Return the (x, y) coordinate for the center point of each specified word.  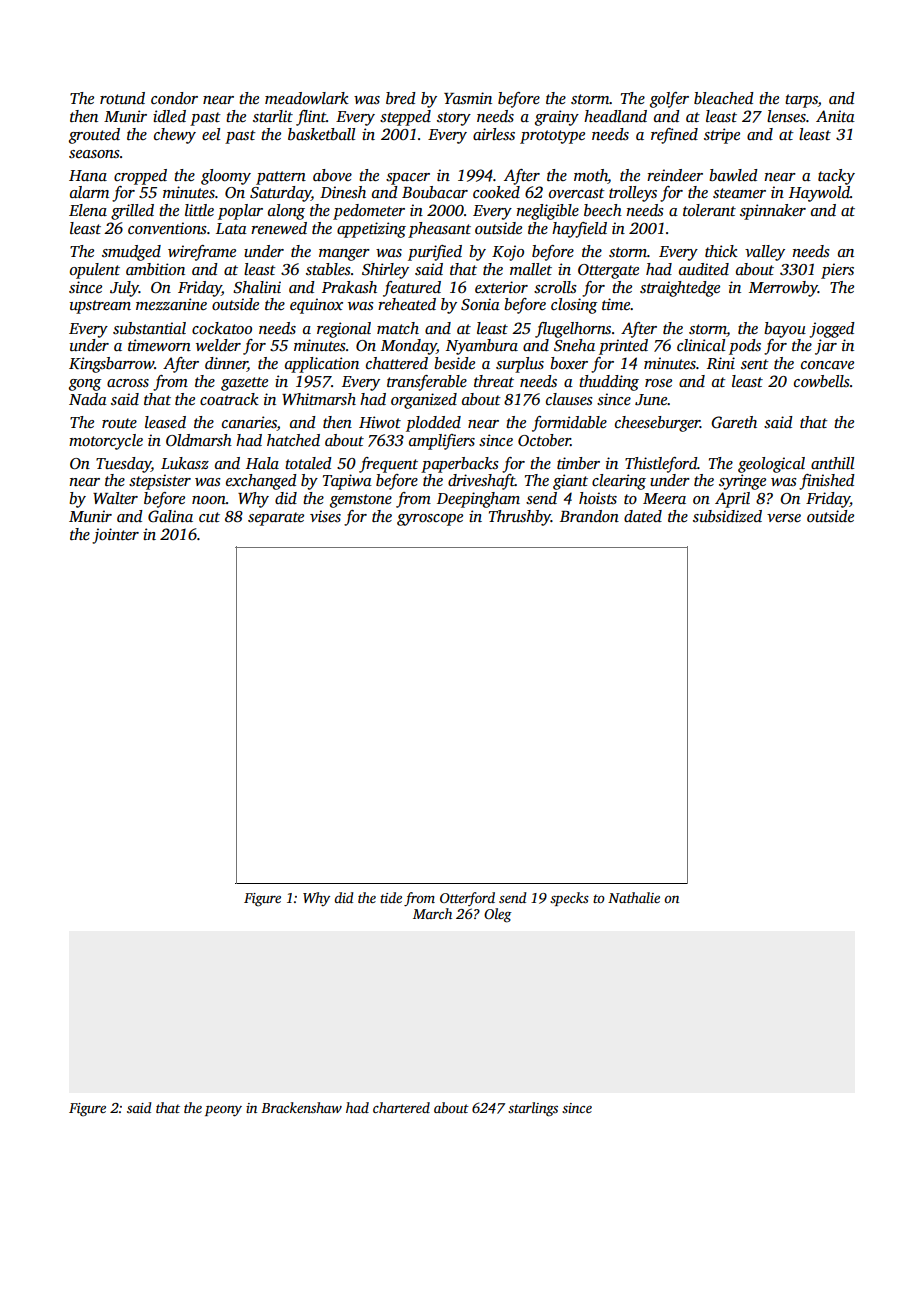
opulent (95, 271)
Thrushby (520, 518)
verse (784, 518)
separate (276, 519)
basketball (321, 134)
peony (223, 1111)
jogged (832, 330)
